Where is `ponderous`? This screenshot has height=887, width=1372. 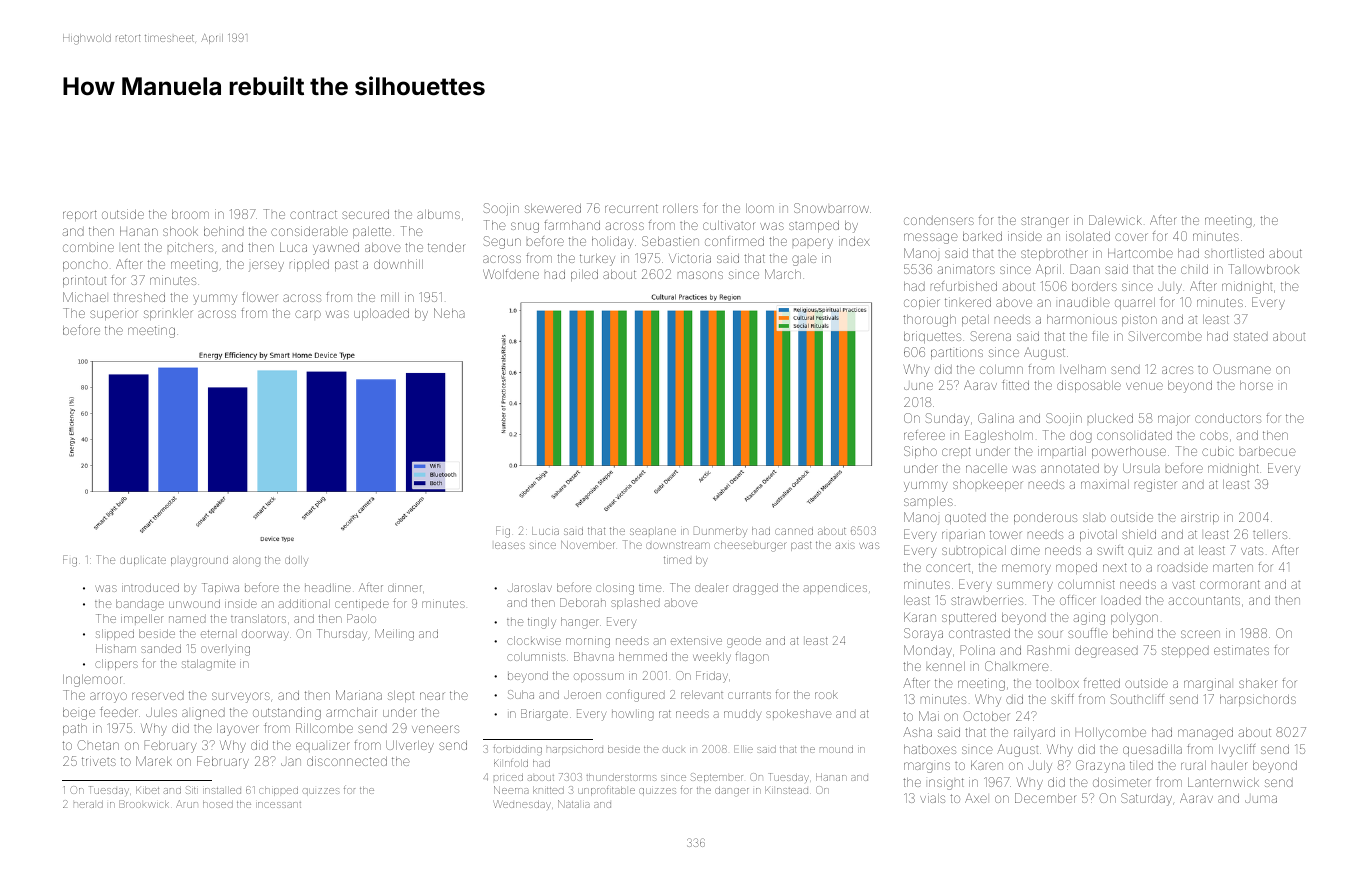 ponderous is located at coordinates (1045, 518).
